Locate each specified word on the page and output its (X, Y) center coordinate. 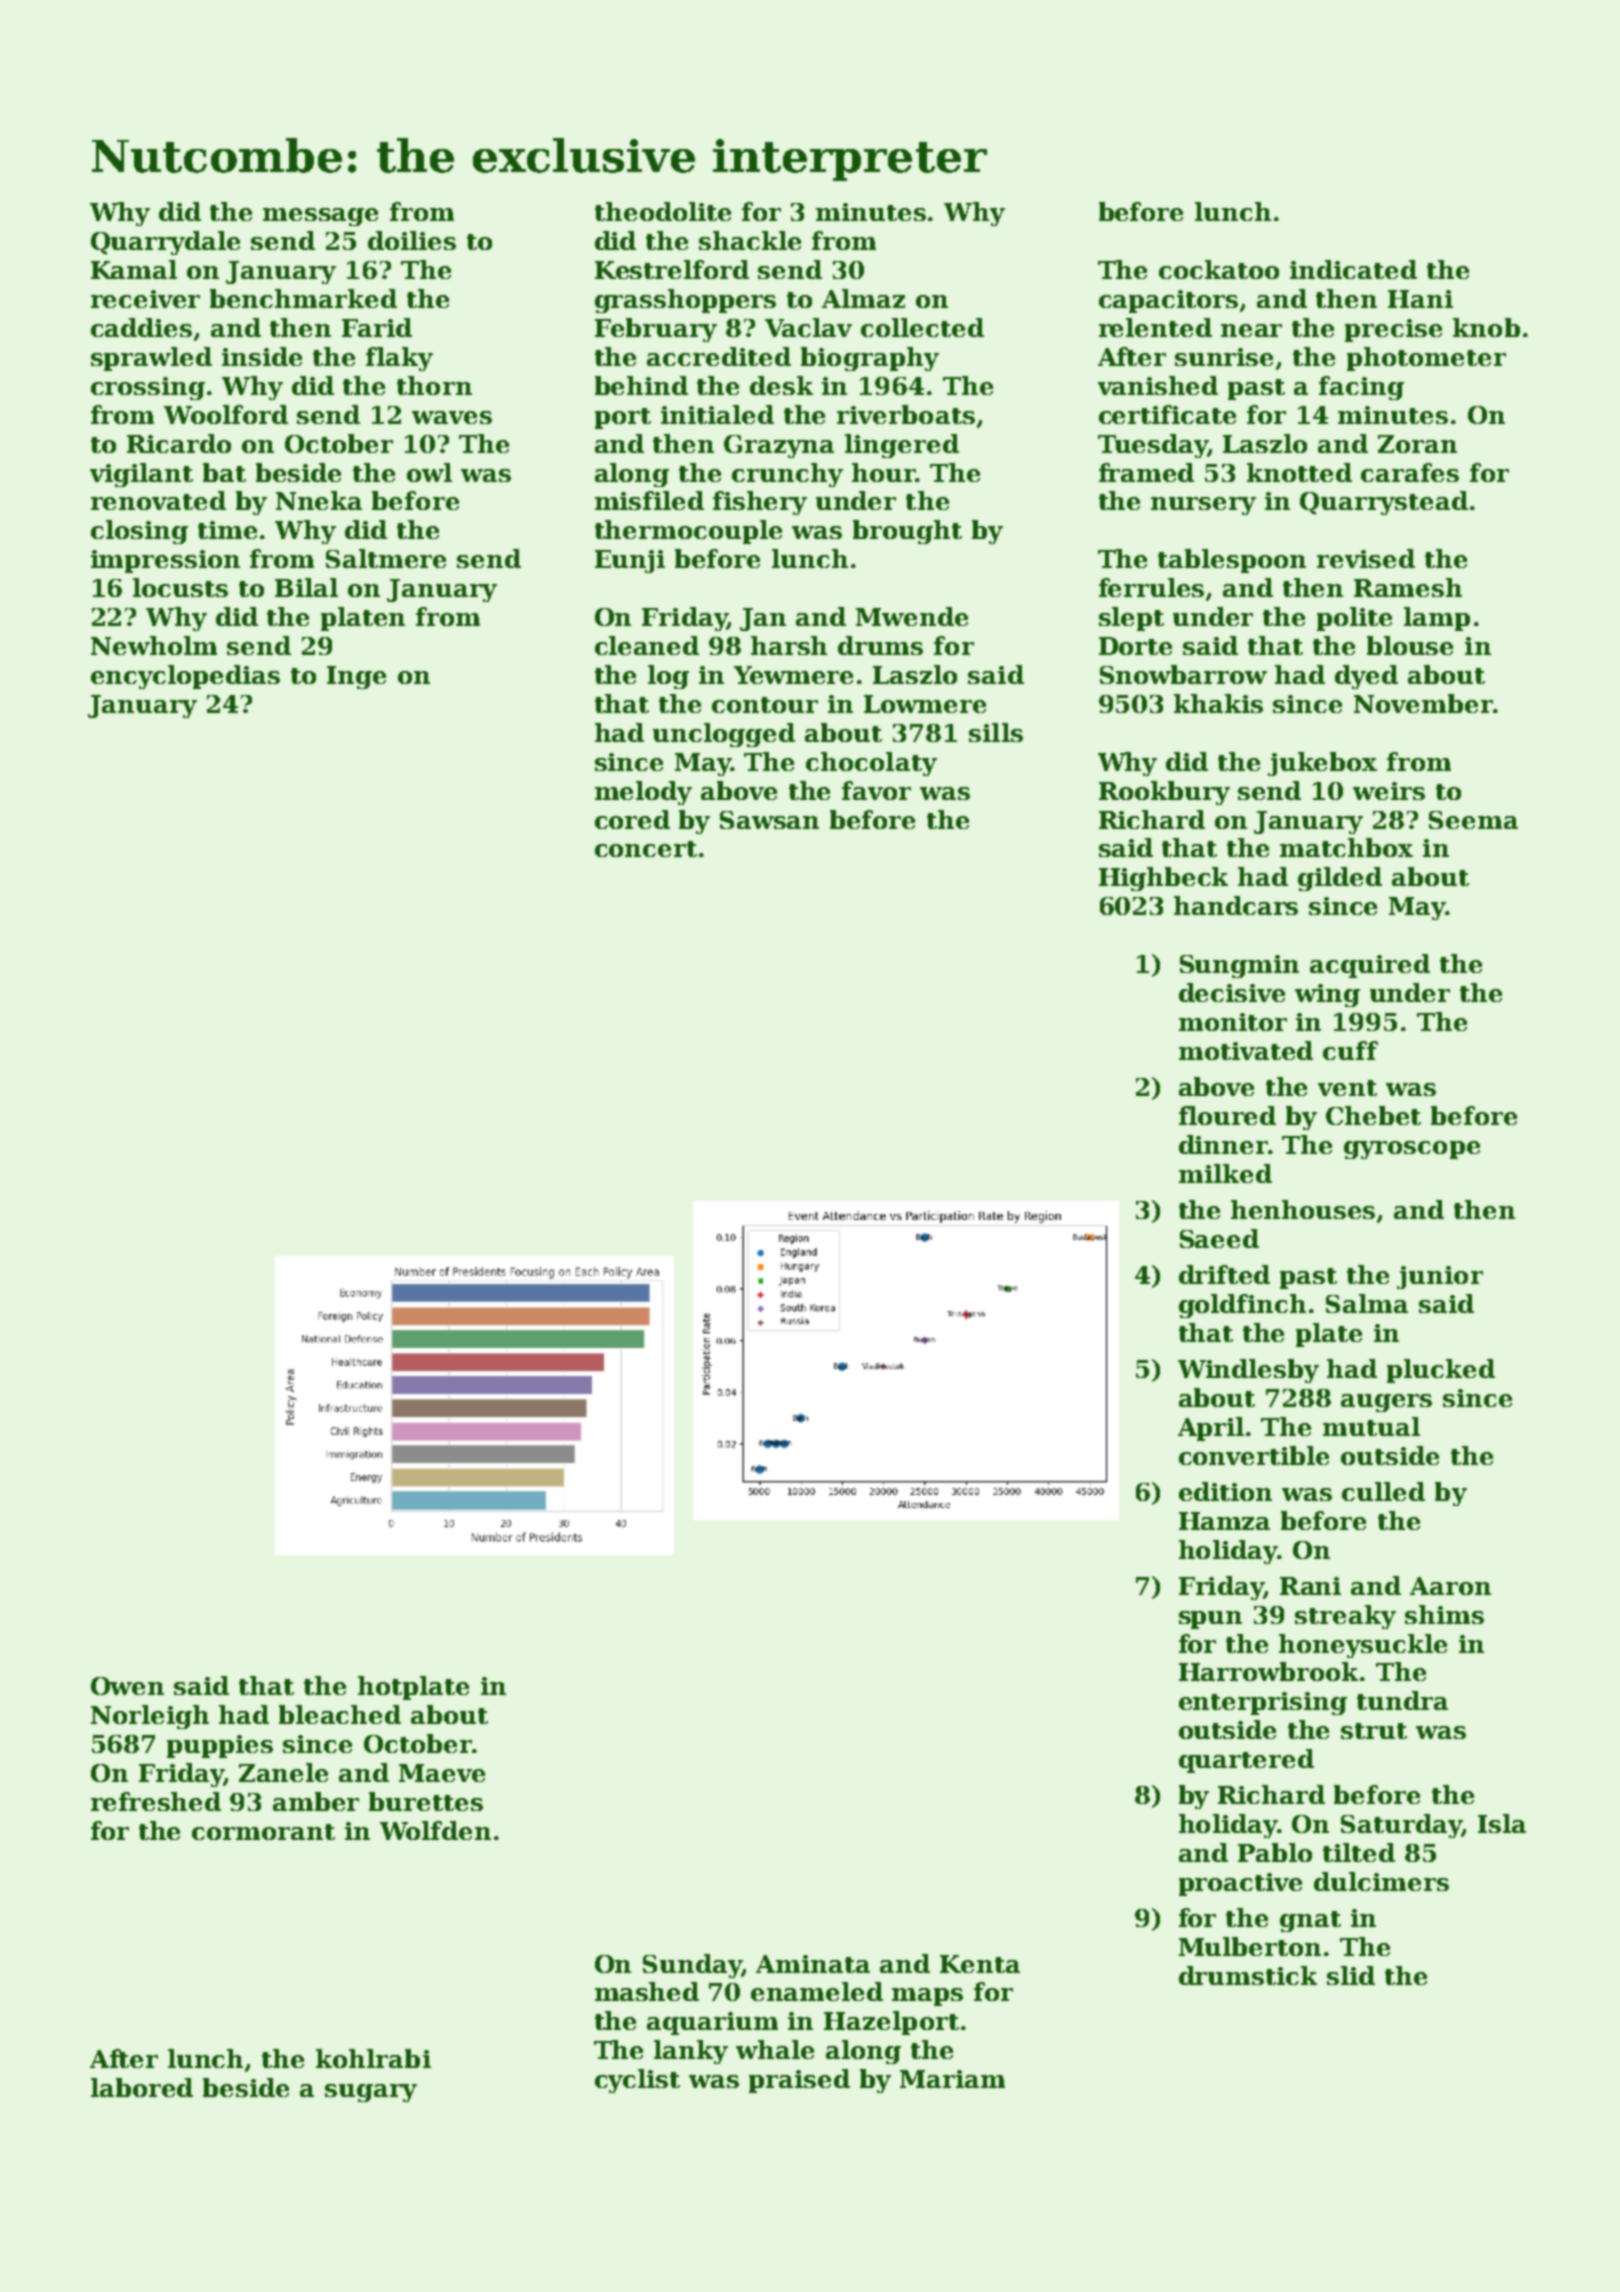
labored (142, 2087)
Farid (377, 327)
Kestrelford (672, 269)
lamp (1437, 619)
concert (646, 849)
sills (996, 732)
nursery (1203, 506)
